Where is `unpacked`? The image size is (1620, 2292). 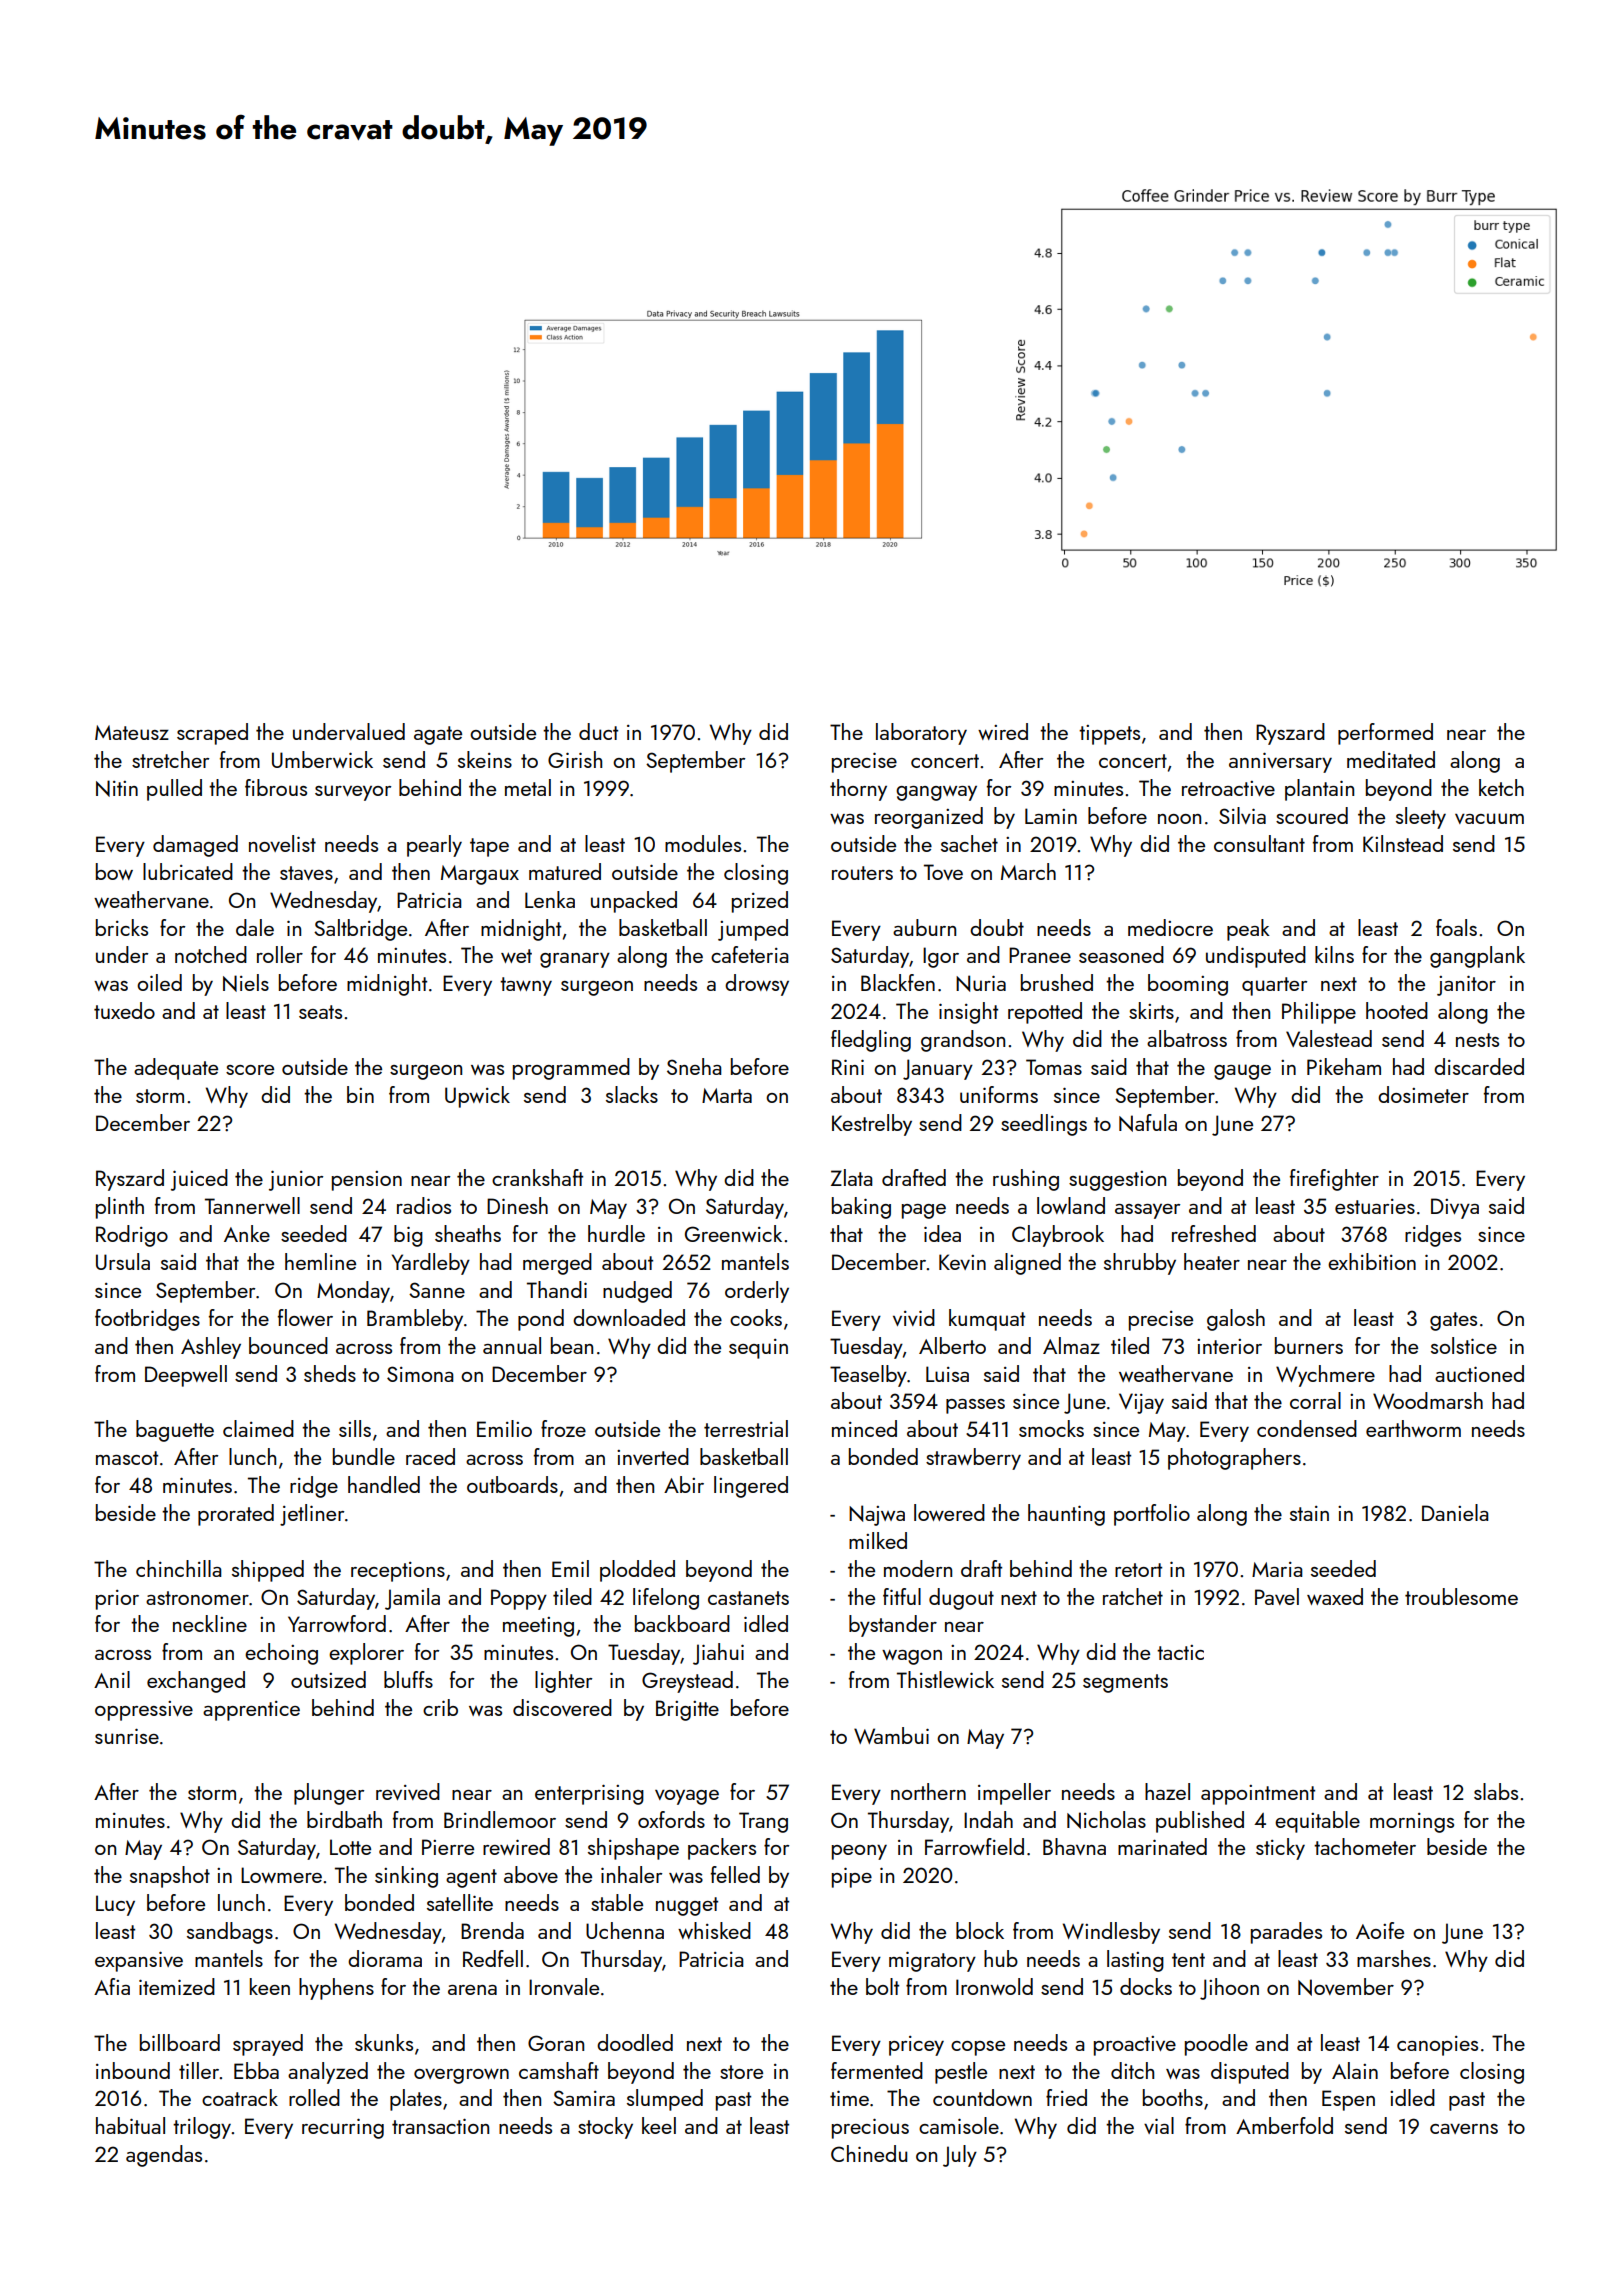
unpacked is located at coordinates (634, 902).
